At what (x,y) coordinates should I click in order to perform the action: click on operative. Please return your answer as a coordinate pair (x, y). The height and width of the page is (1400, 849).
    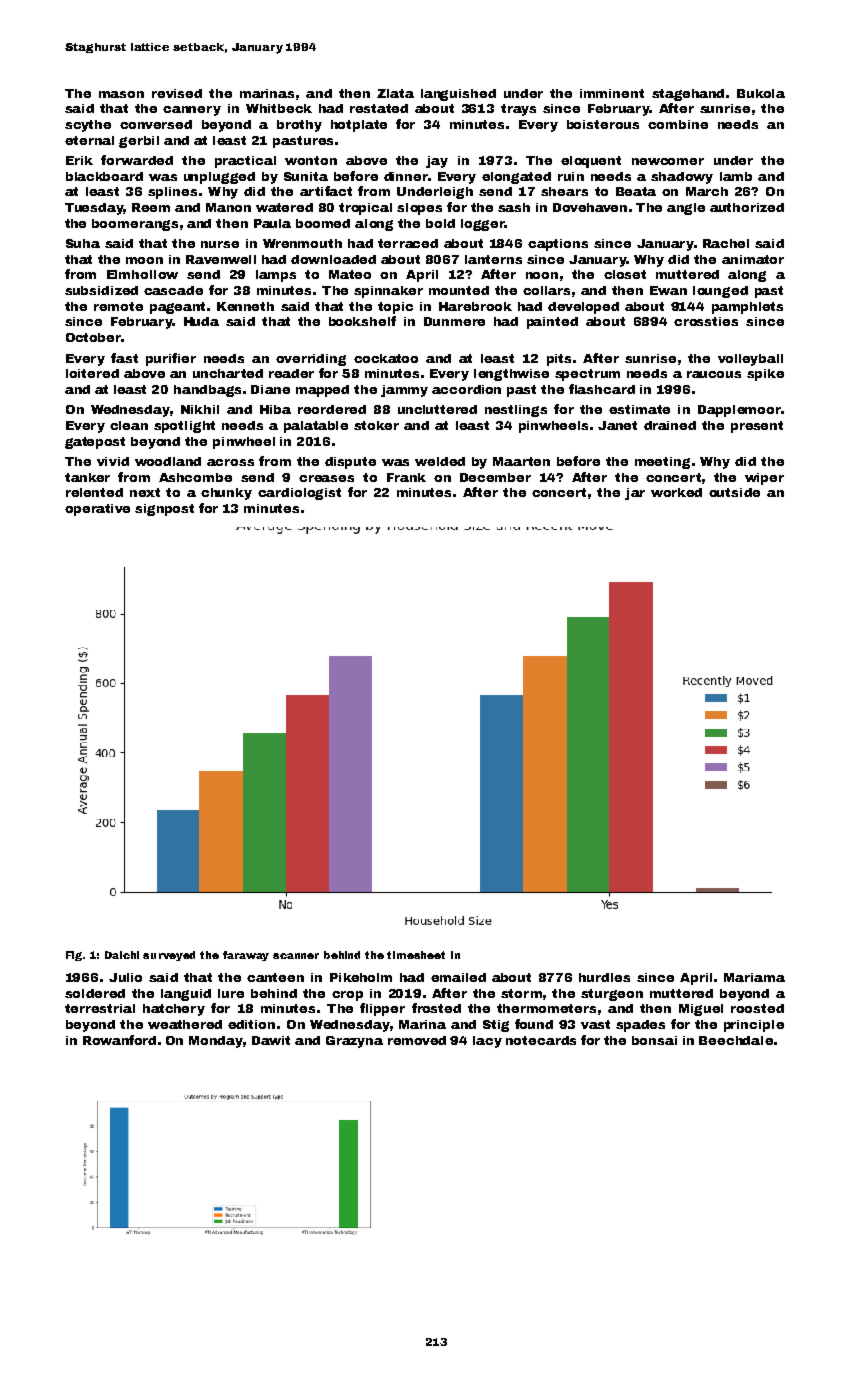
    Looking at the image, I should click on (97, 510).
